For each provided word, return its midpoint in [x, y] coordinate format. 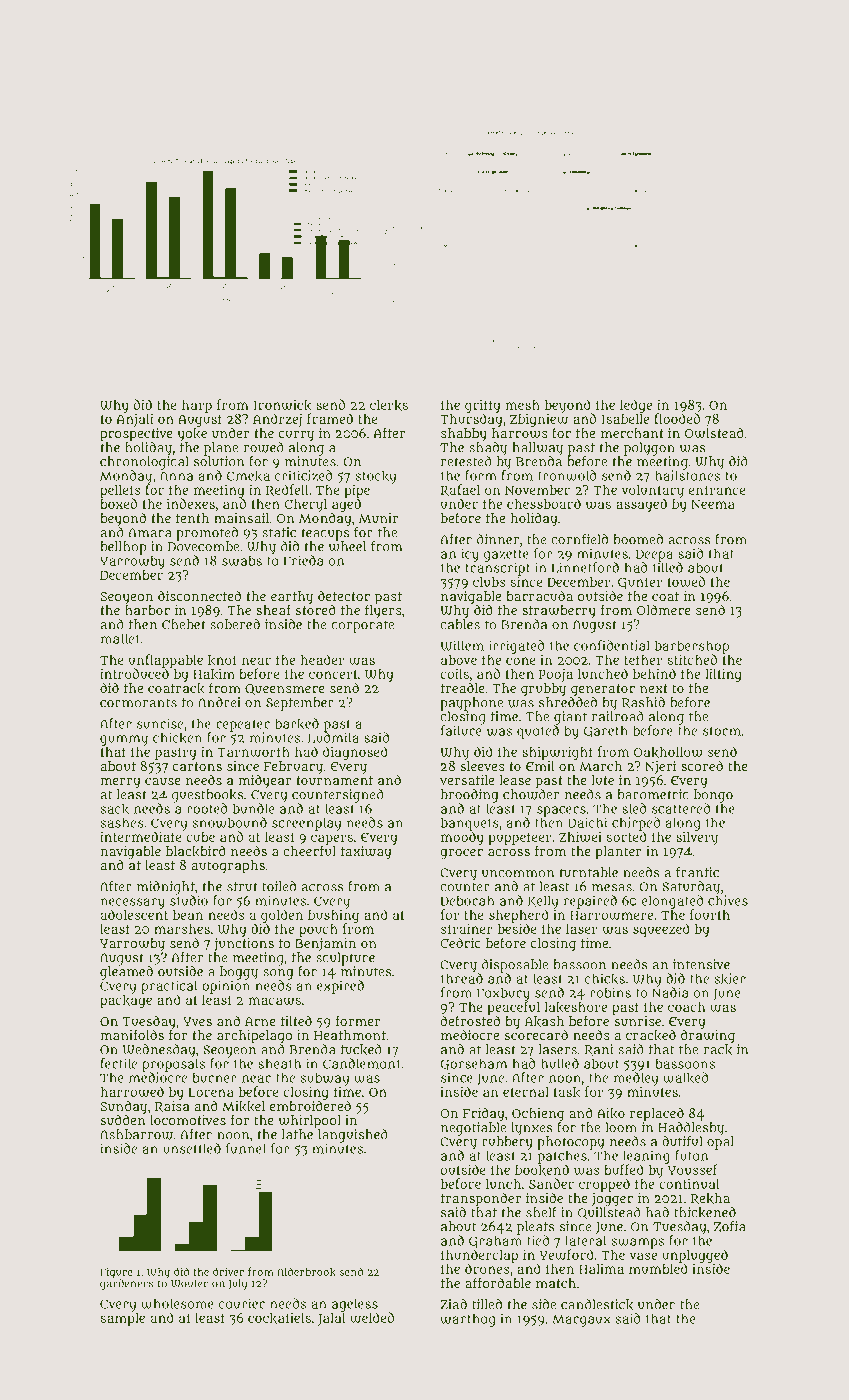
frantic [697, 872]
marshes [182, 929]
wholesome [177, 1303]
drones [487, 1268]
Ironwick [283, 405]
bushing [333, 916]
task [567, 1092]
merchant [632, 433]
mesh [523, 405]
